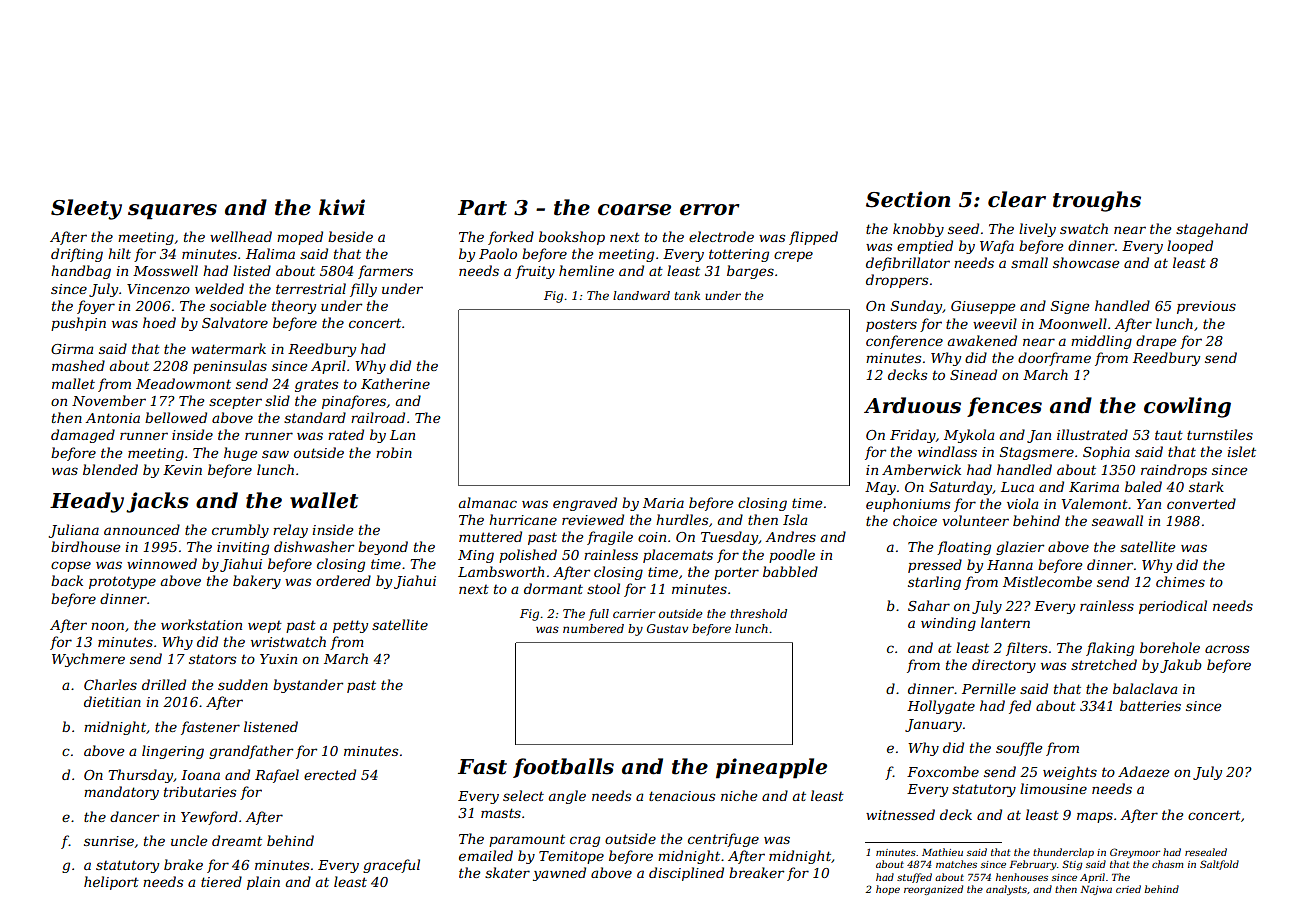 This screenshot has height=924, width=1308. What do you see at coordinates (240, 454) in the screenshot?
I see `huge` at bounding box center [240, 454].
